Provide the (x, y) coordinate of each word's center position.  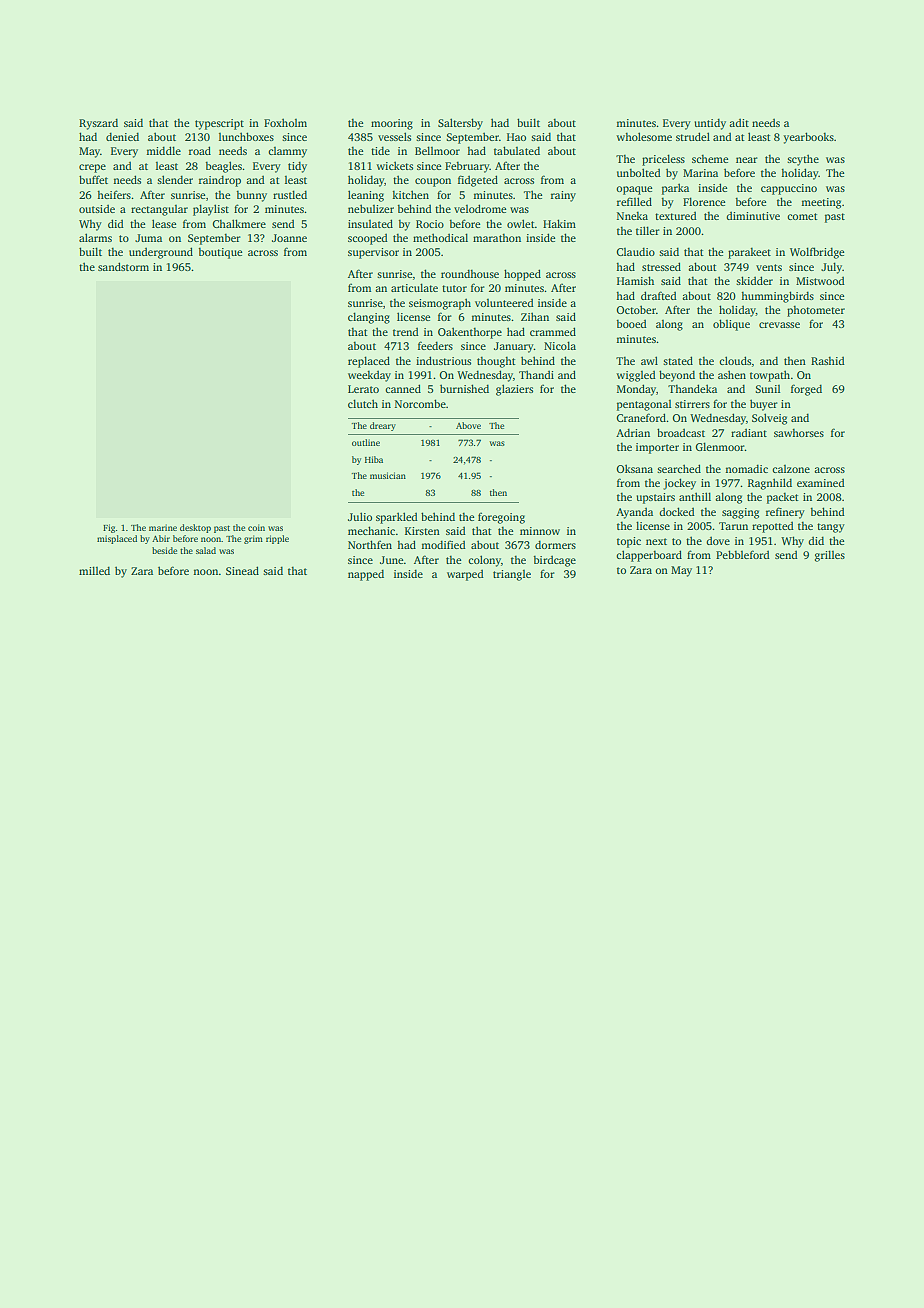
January (514, 347)
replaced (369, 362)
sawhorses (799, 433)
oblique (731, 325)
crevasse (779, 325)
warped (465, 575)
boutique (220, 253)
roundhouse (470, 274)
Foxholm (285, 122)
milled (94, 570)
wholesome (644, 136)
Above (468, 425)
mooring (392, 124)
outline (366, 442)
